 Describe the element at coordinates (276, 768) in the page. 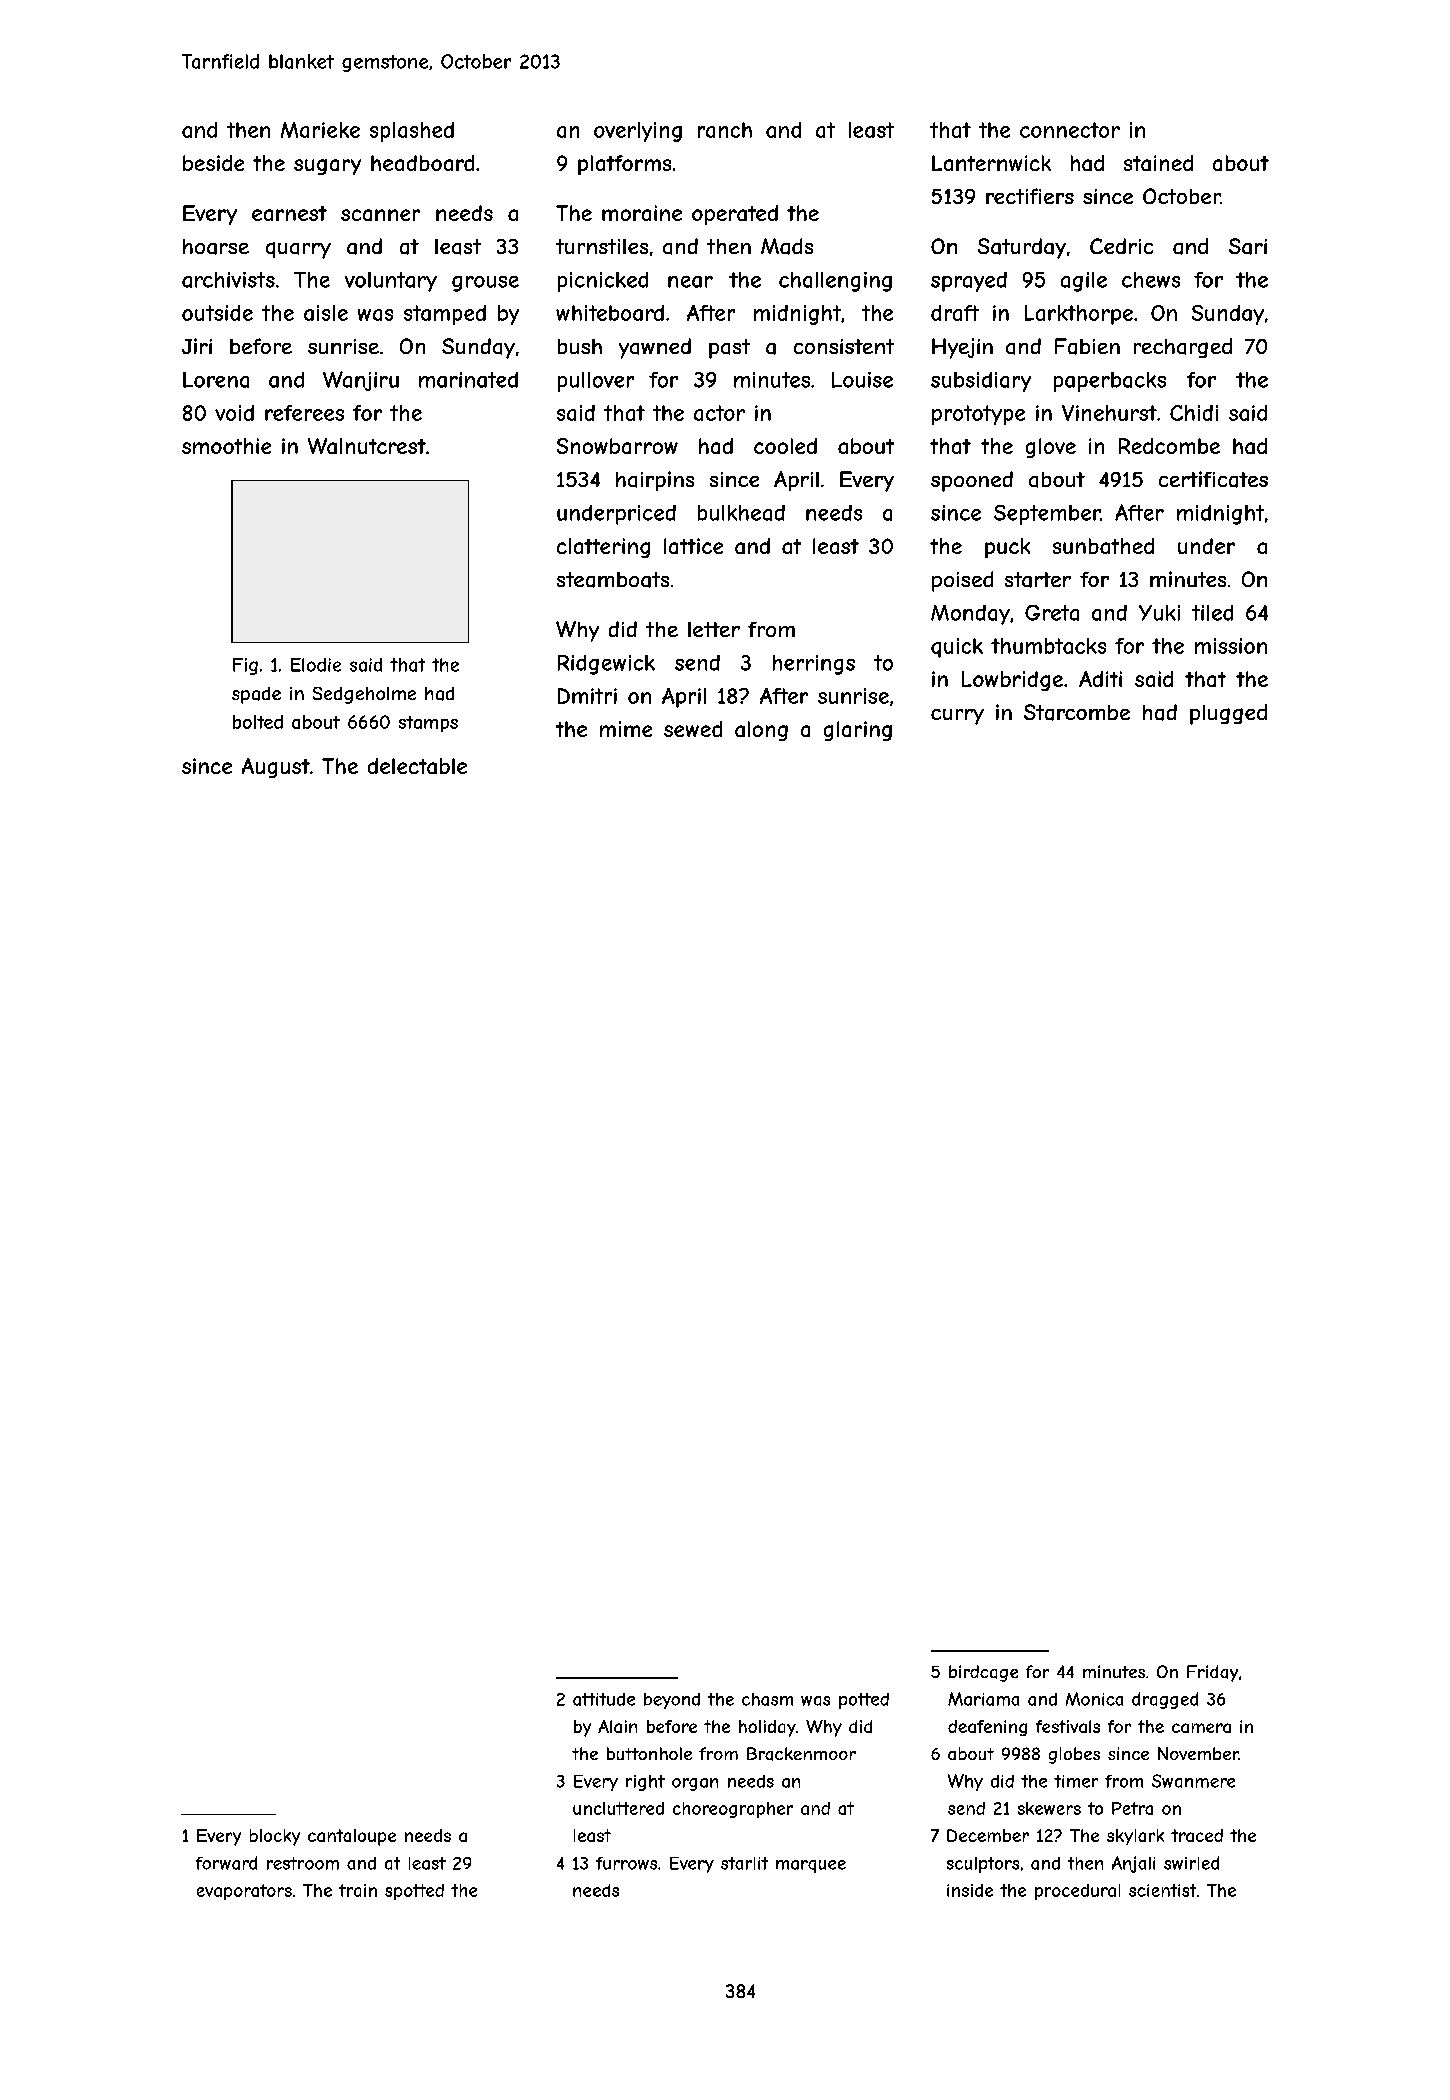

I see `August` at that location.
